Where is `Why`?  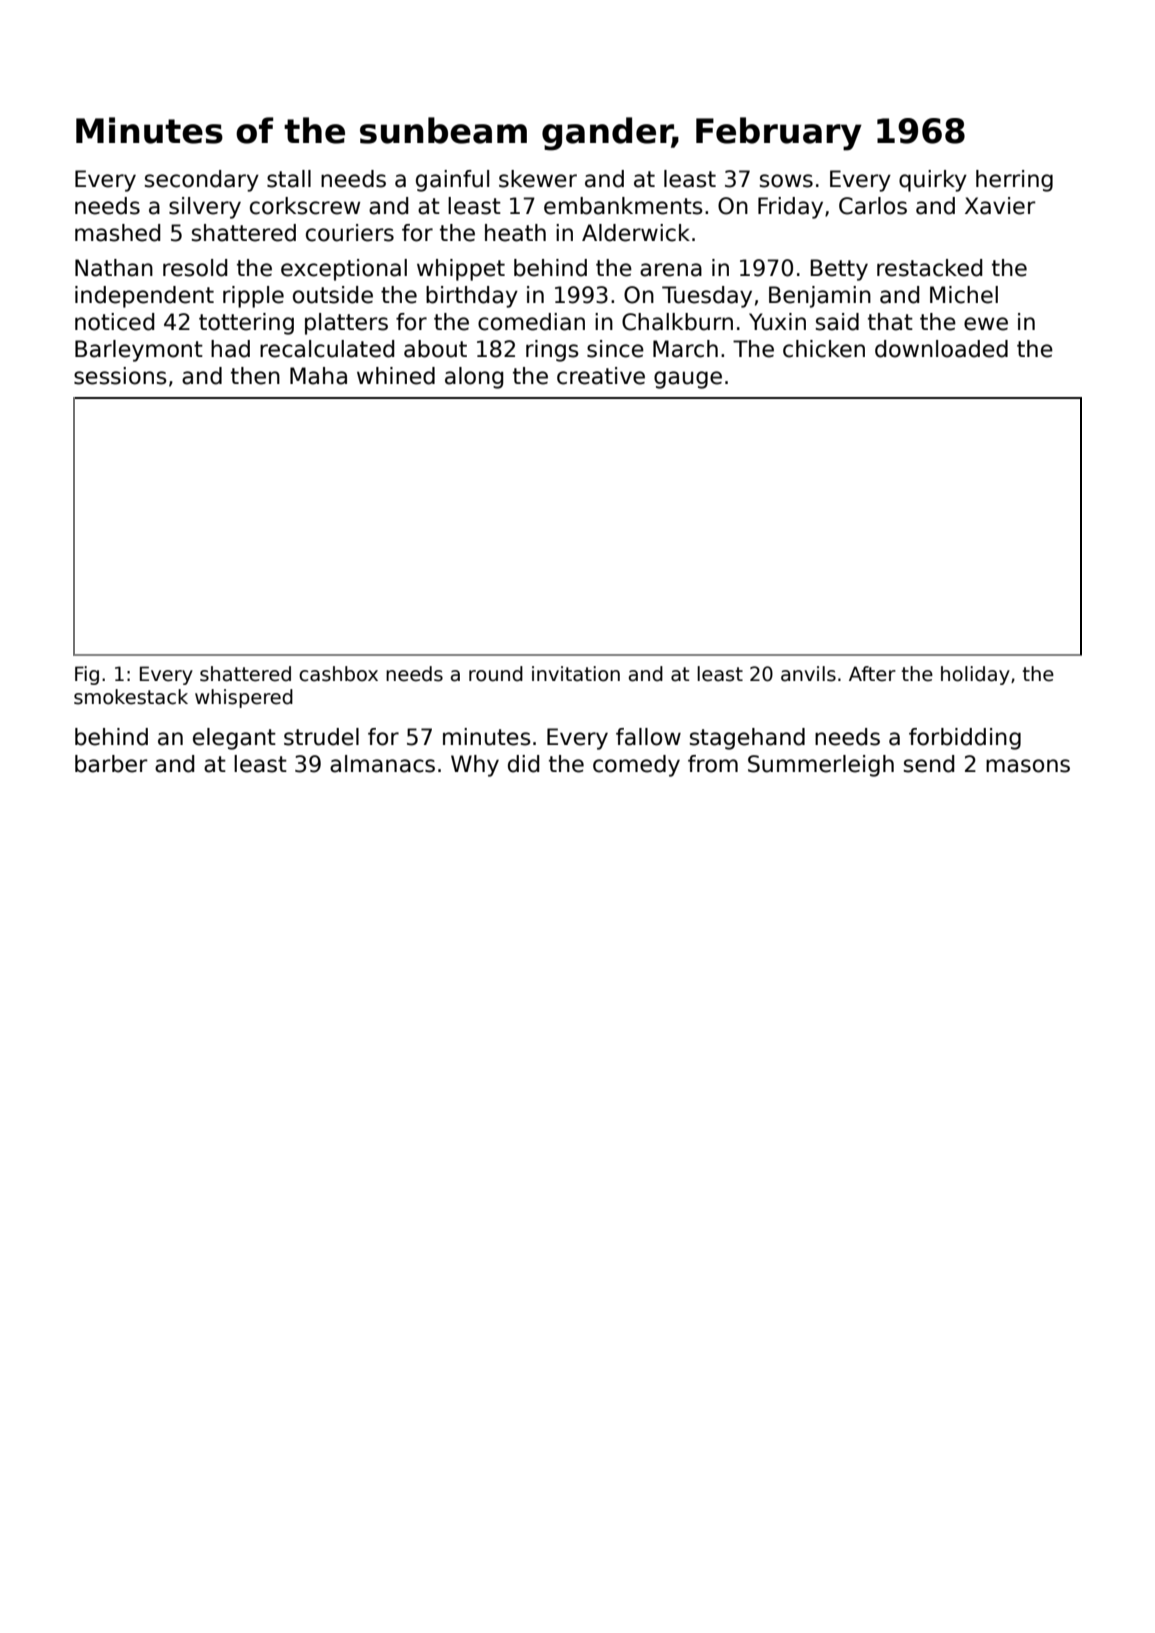
Why is located at coordinates (475, 766).
